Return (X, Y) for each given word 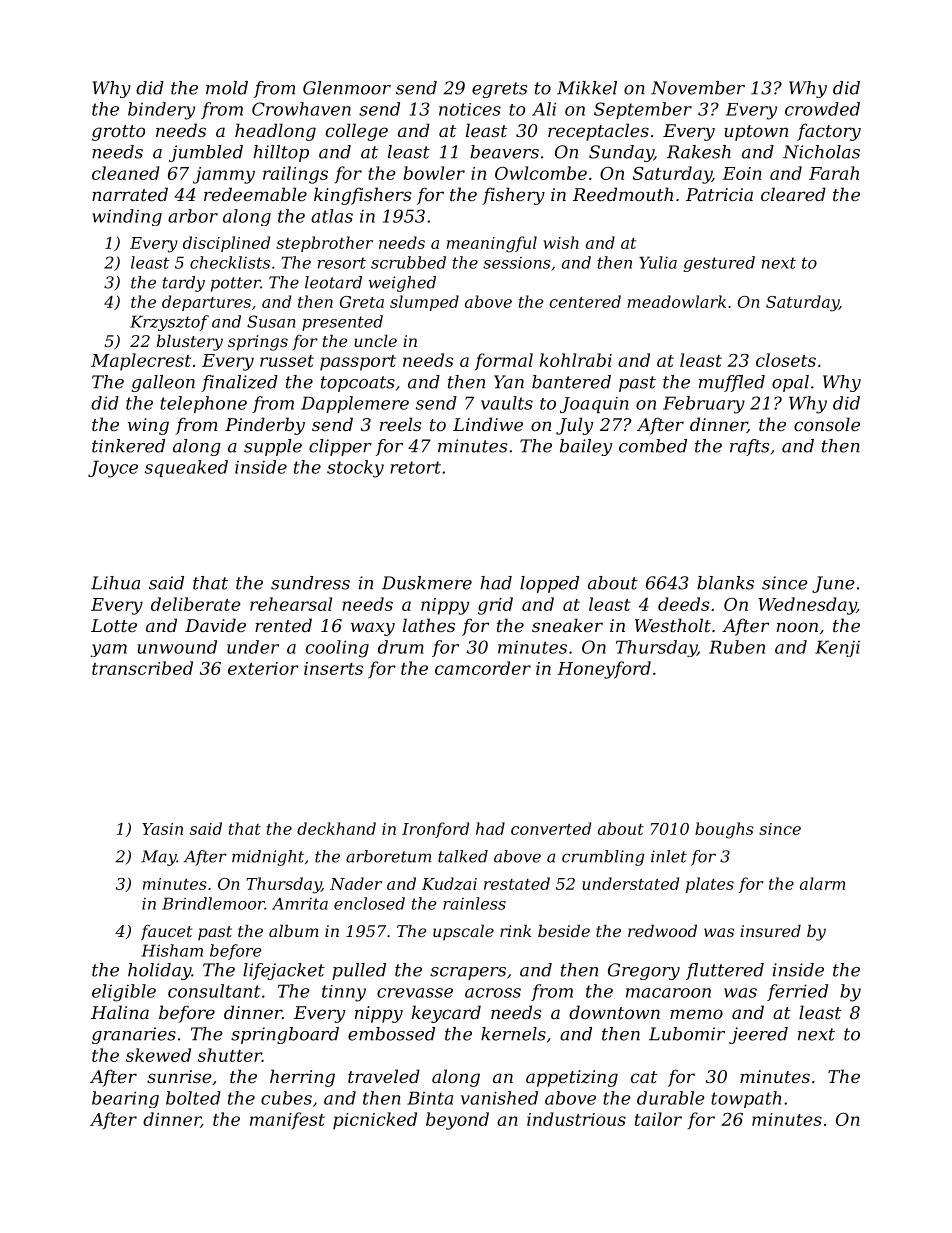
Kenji (837, 648)
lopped (549, 584)
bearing (125, 1099)
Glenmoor (347, 88)
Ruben (737, 647)
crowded (822, 109)
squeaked (186, 468)
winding (127, 217)
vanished (499, 1098)
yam (108, 650)
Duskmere (427, 583)
